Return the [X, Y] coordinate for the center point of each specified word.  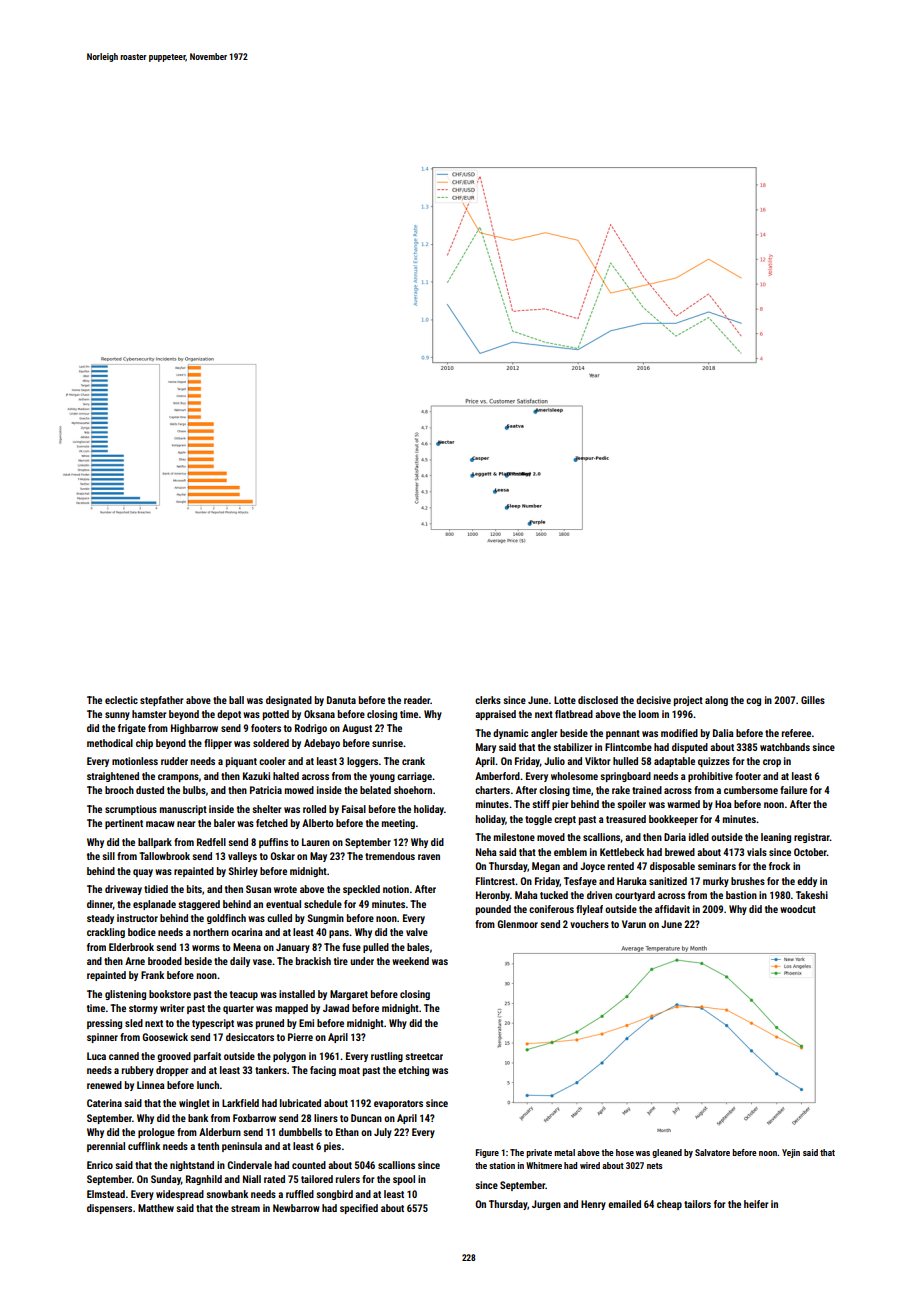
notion [396, 889]
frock [779, 866]
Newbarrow [296, 1208]
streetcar [424, 1056]
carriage [414, 777]
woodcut [798, 909]
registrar [812, 838]
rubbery [138, 1071]
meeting [398, 824]
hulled [625, 761]
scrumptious [131, 810]
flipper [218, 744]
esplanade [154, 905]
